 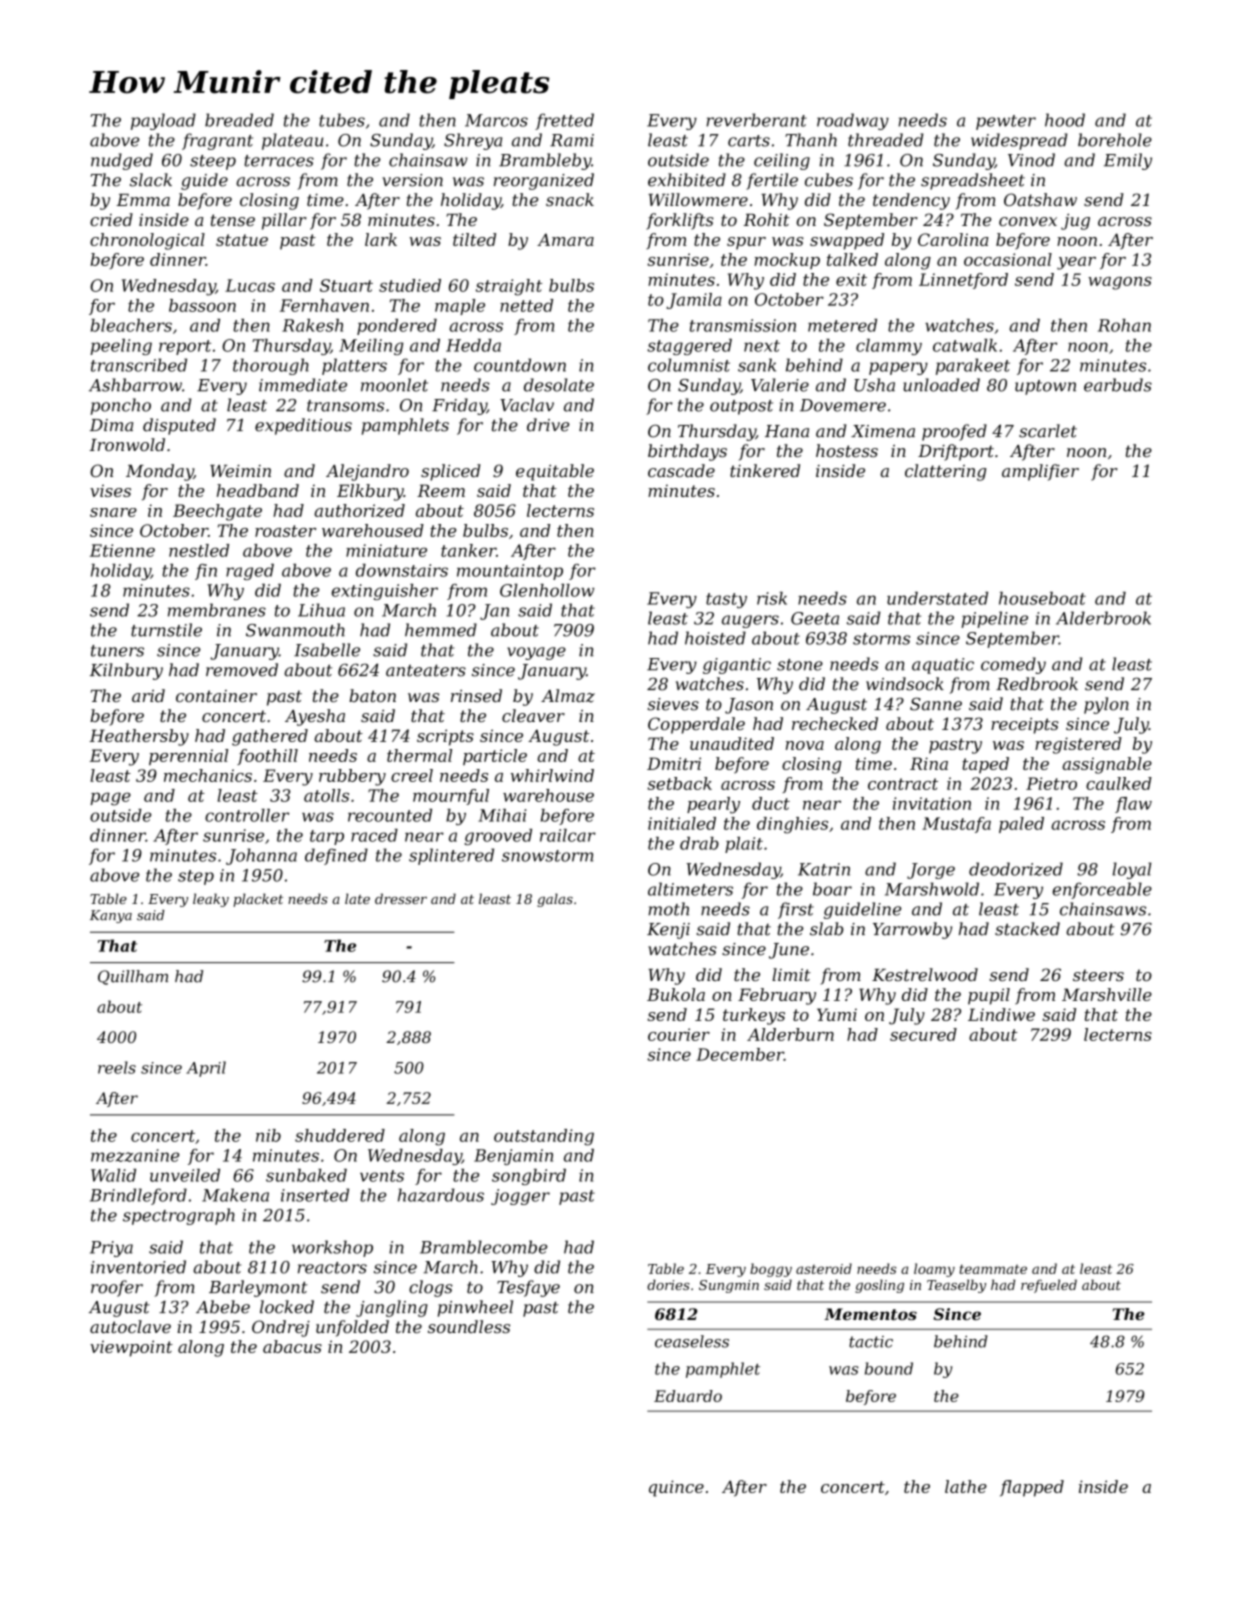 What do you see at coordinates (292, 1346) in the screenshot?
I see `abacus` at bounding box center [292, 1346].
